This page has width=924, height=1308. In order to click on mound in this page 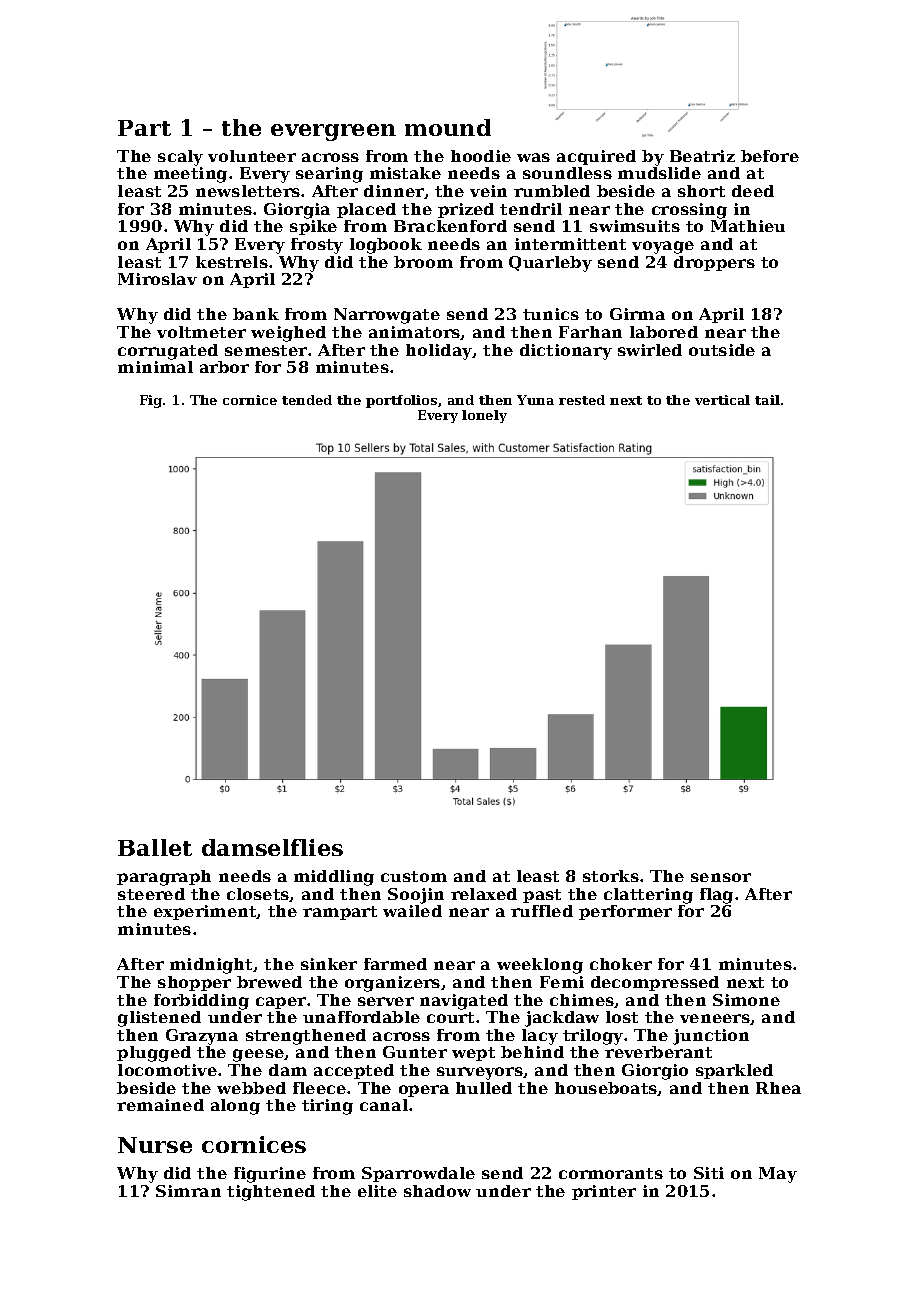, I will do `click(448, 127)`.
